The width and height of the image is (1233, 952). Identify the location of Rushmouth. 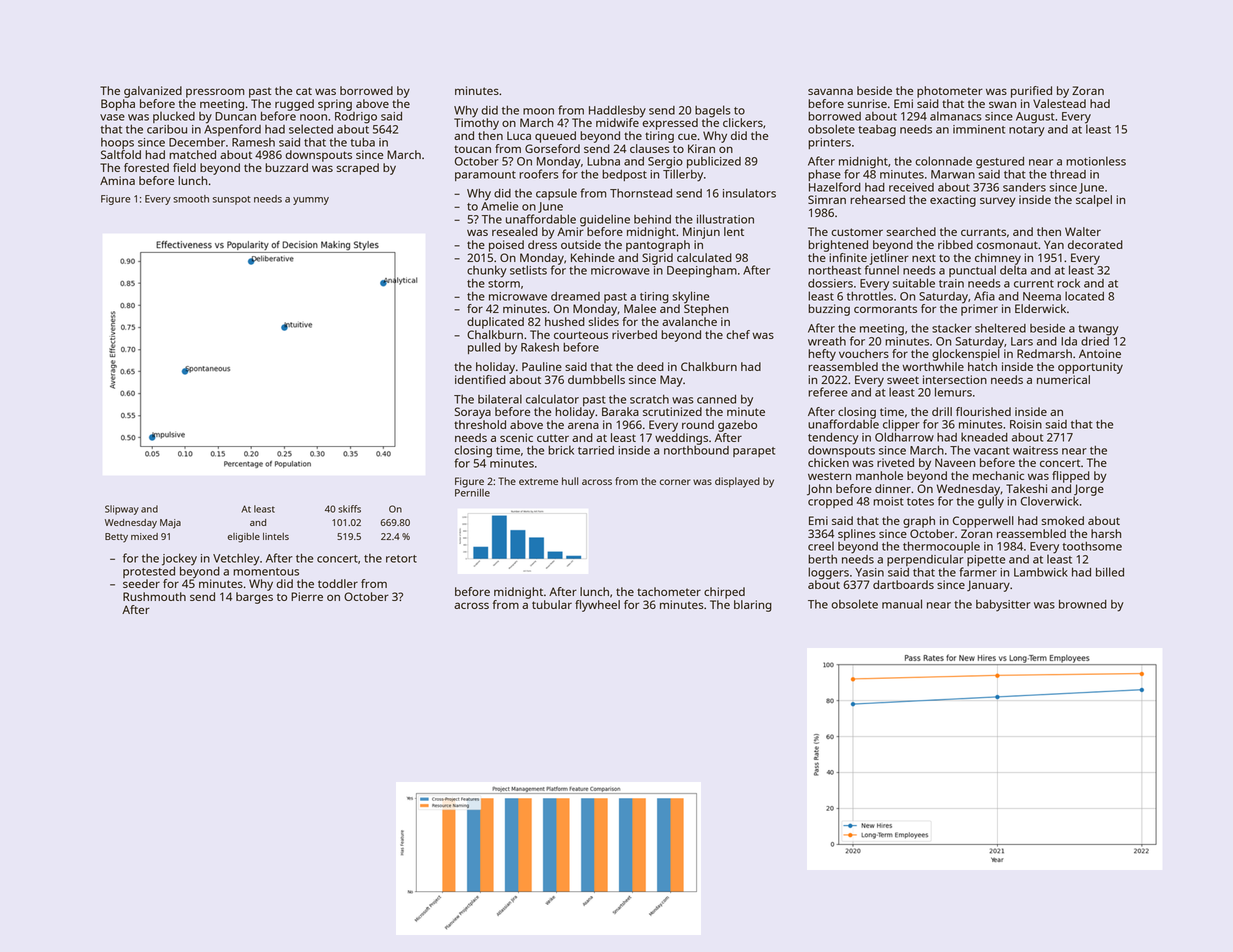
(154, 596).
